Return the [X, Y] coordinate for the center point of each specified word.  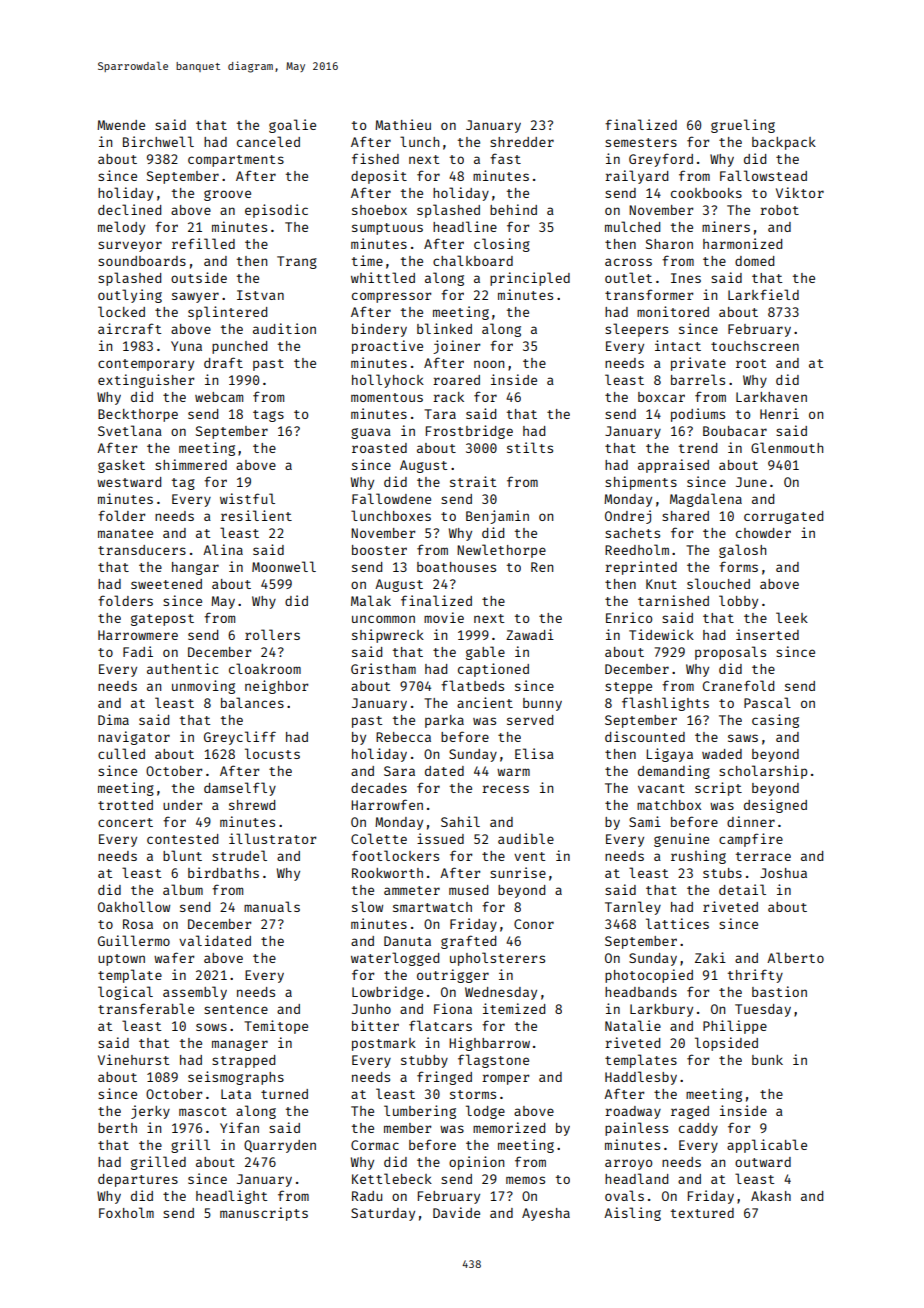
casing [775, 721]
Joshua [783, 873]
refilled [203, 243]
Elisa [534, 753]
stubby [424, 1061]
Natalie [633, 1025]
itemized [514, 1008]
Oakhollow [134, 906]
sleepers [636, 330]
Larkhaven [771, 397]
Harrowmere [138, 635]
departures [138, 1180]
